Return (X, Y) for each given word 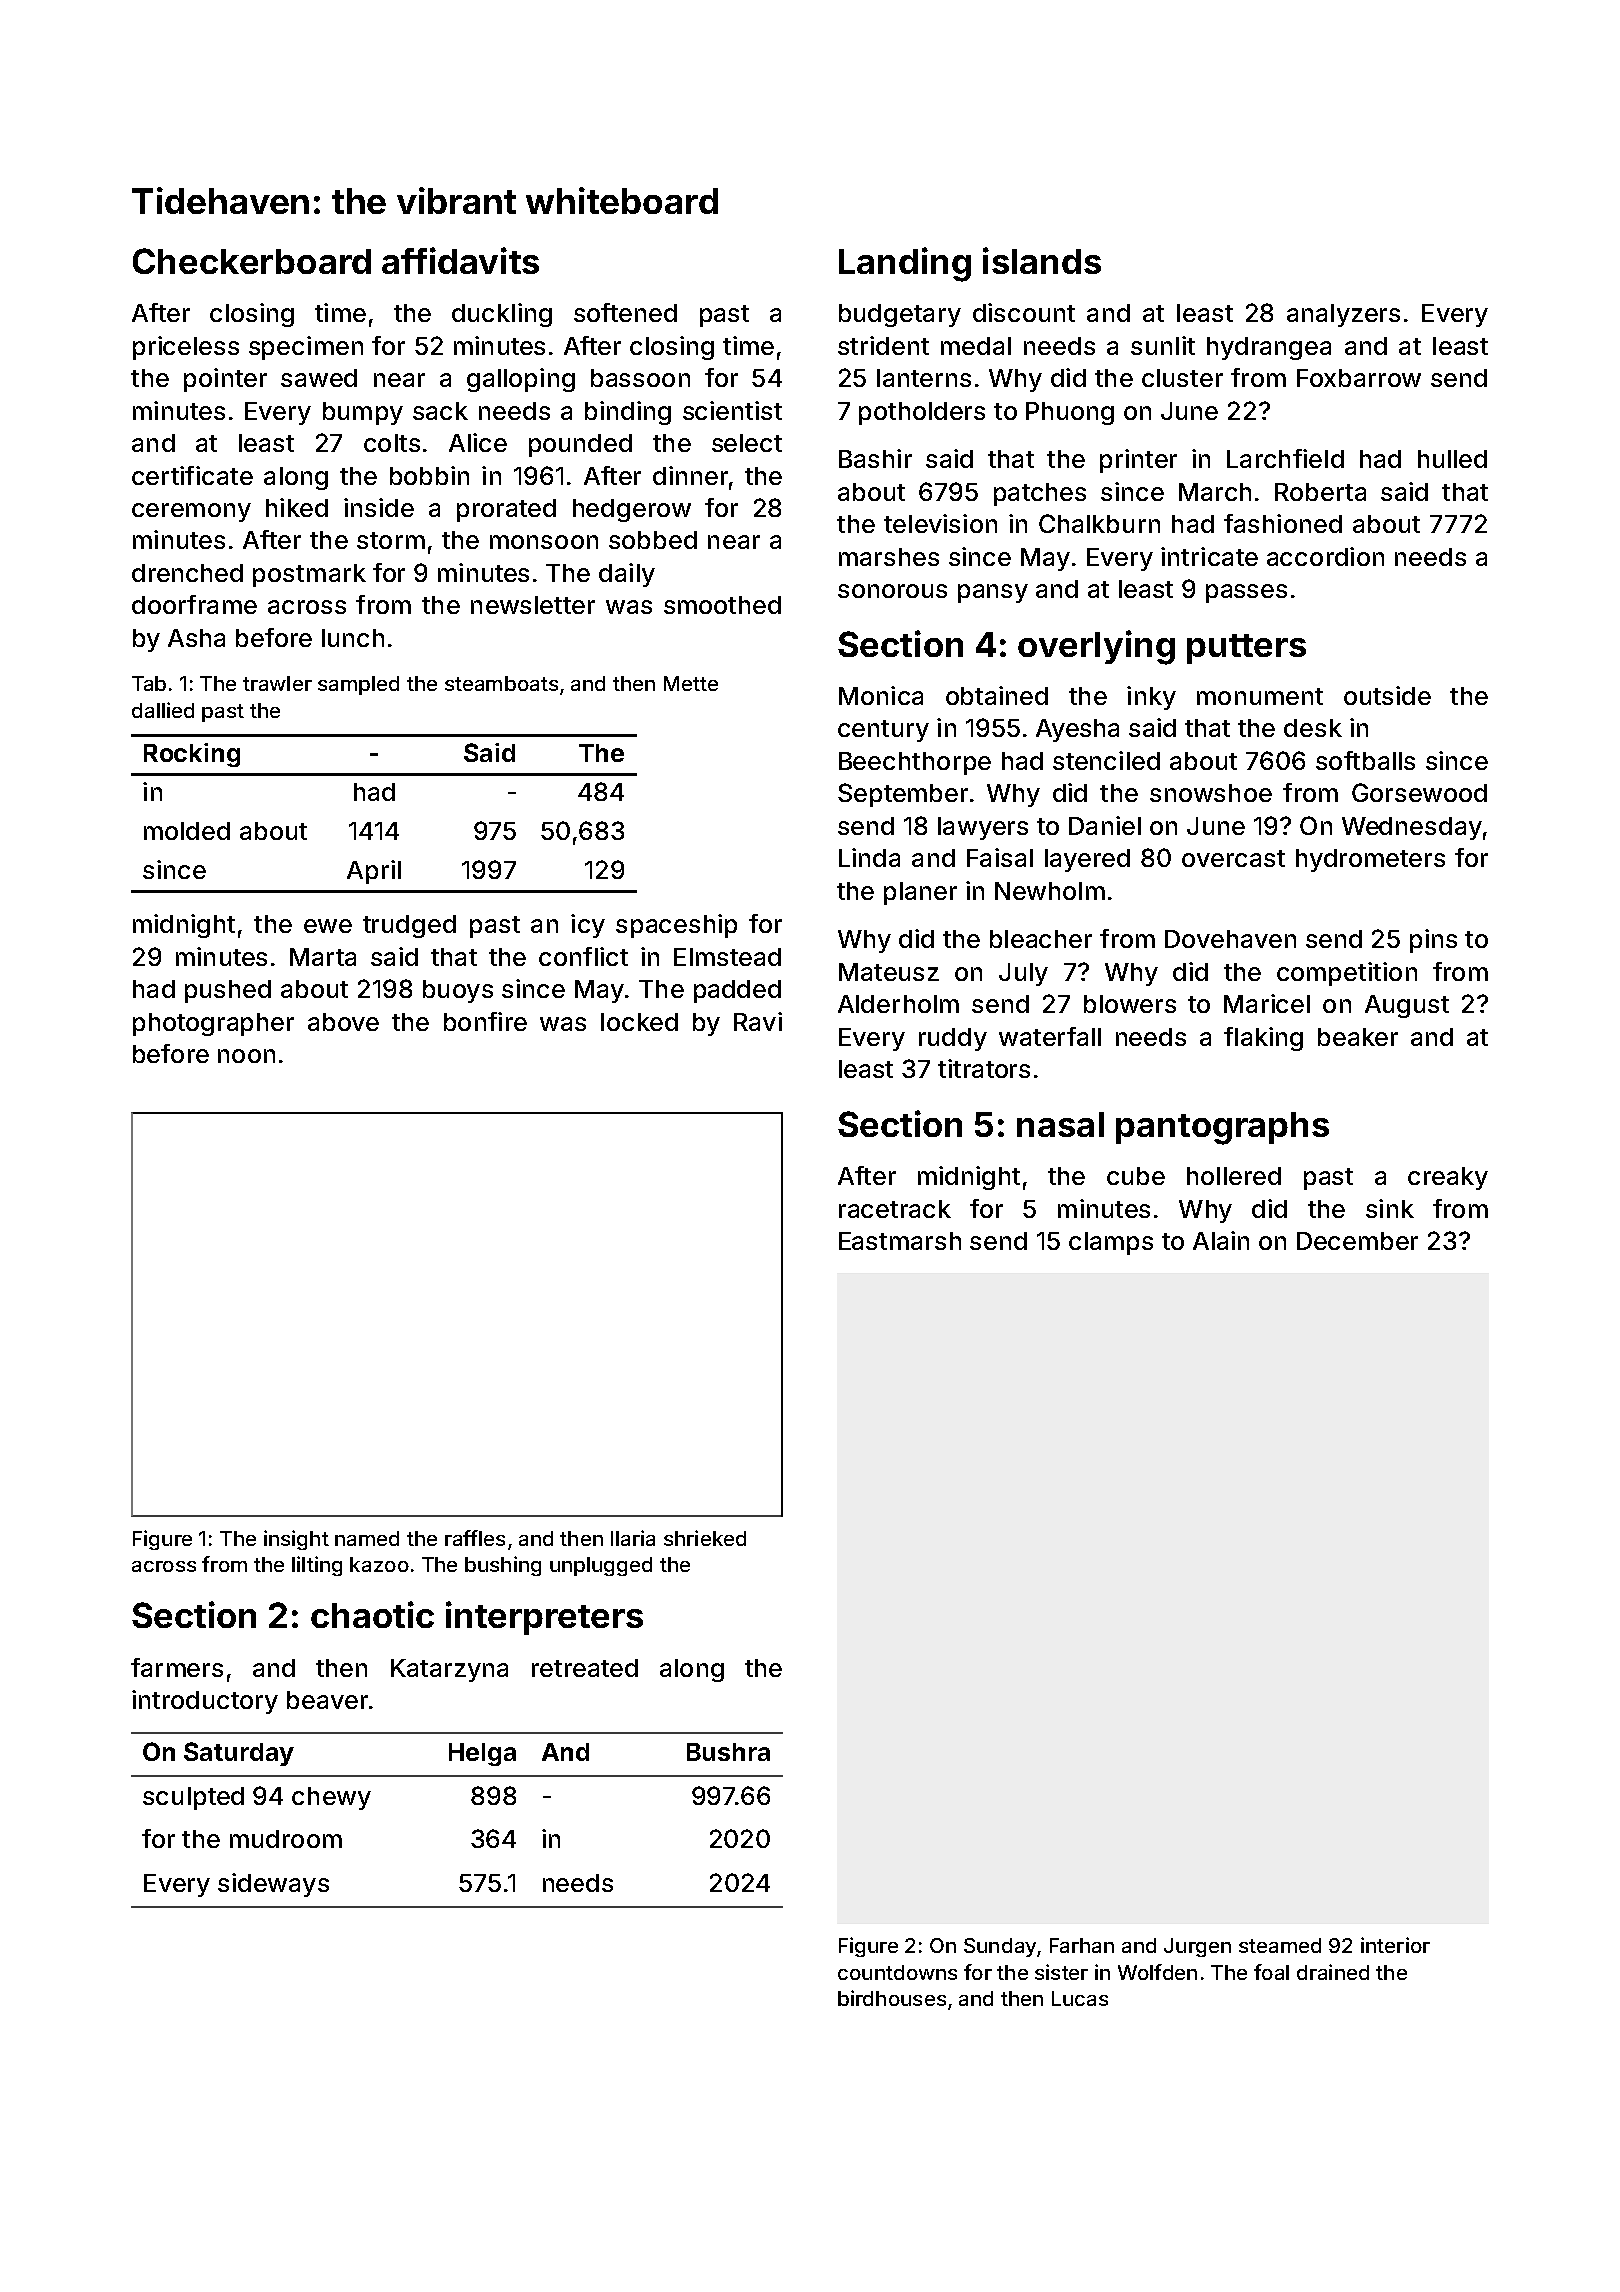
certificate (192, 475)
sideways (273, 1885)
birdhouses (892, 1998)
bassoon (640, 378)
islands (1042, 260)
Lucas (1080, 1998)
